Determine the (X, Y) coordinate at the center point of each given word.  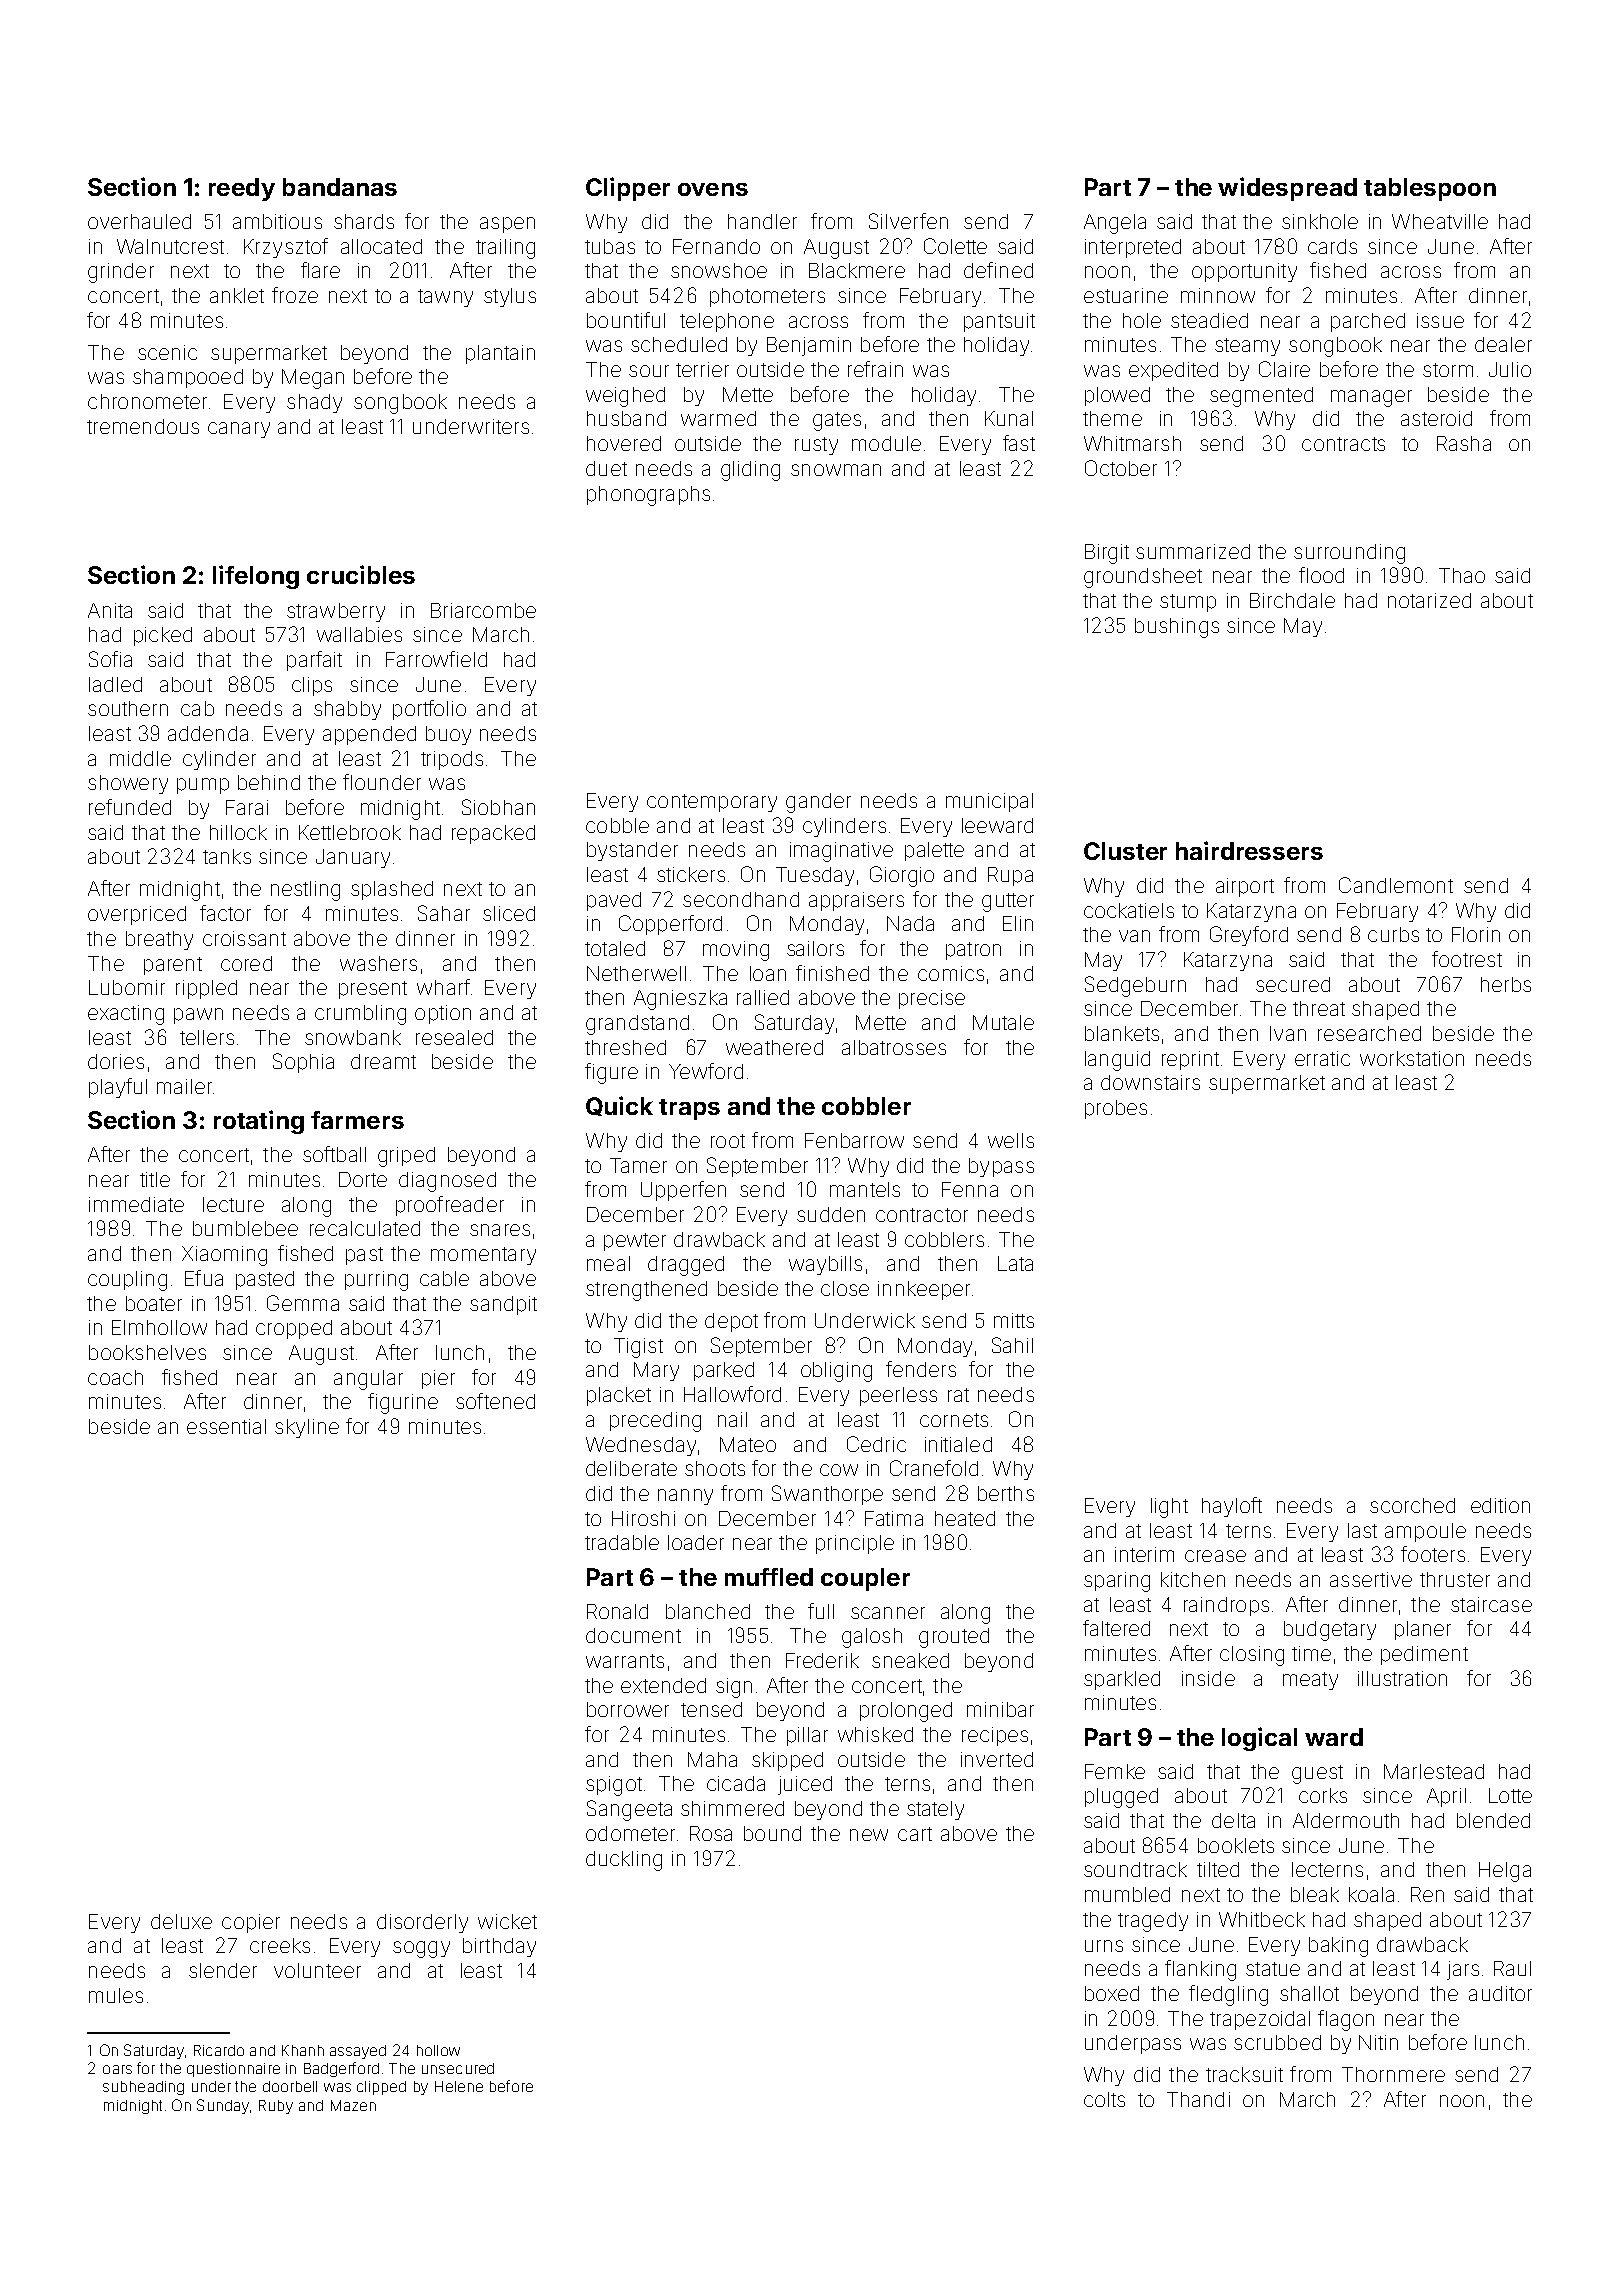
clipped (381, 2088)
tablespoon (1430, 189)
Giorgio (902, 876)
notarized (1429, 600)
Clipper (628, 189)
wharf (443, 987)
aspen (507, 225)
